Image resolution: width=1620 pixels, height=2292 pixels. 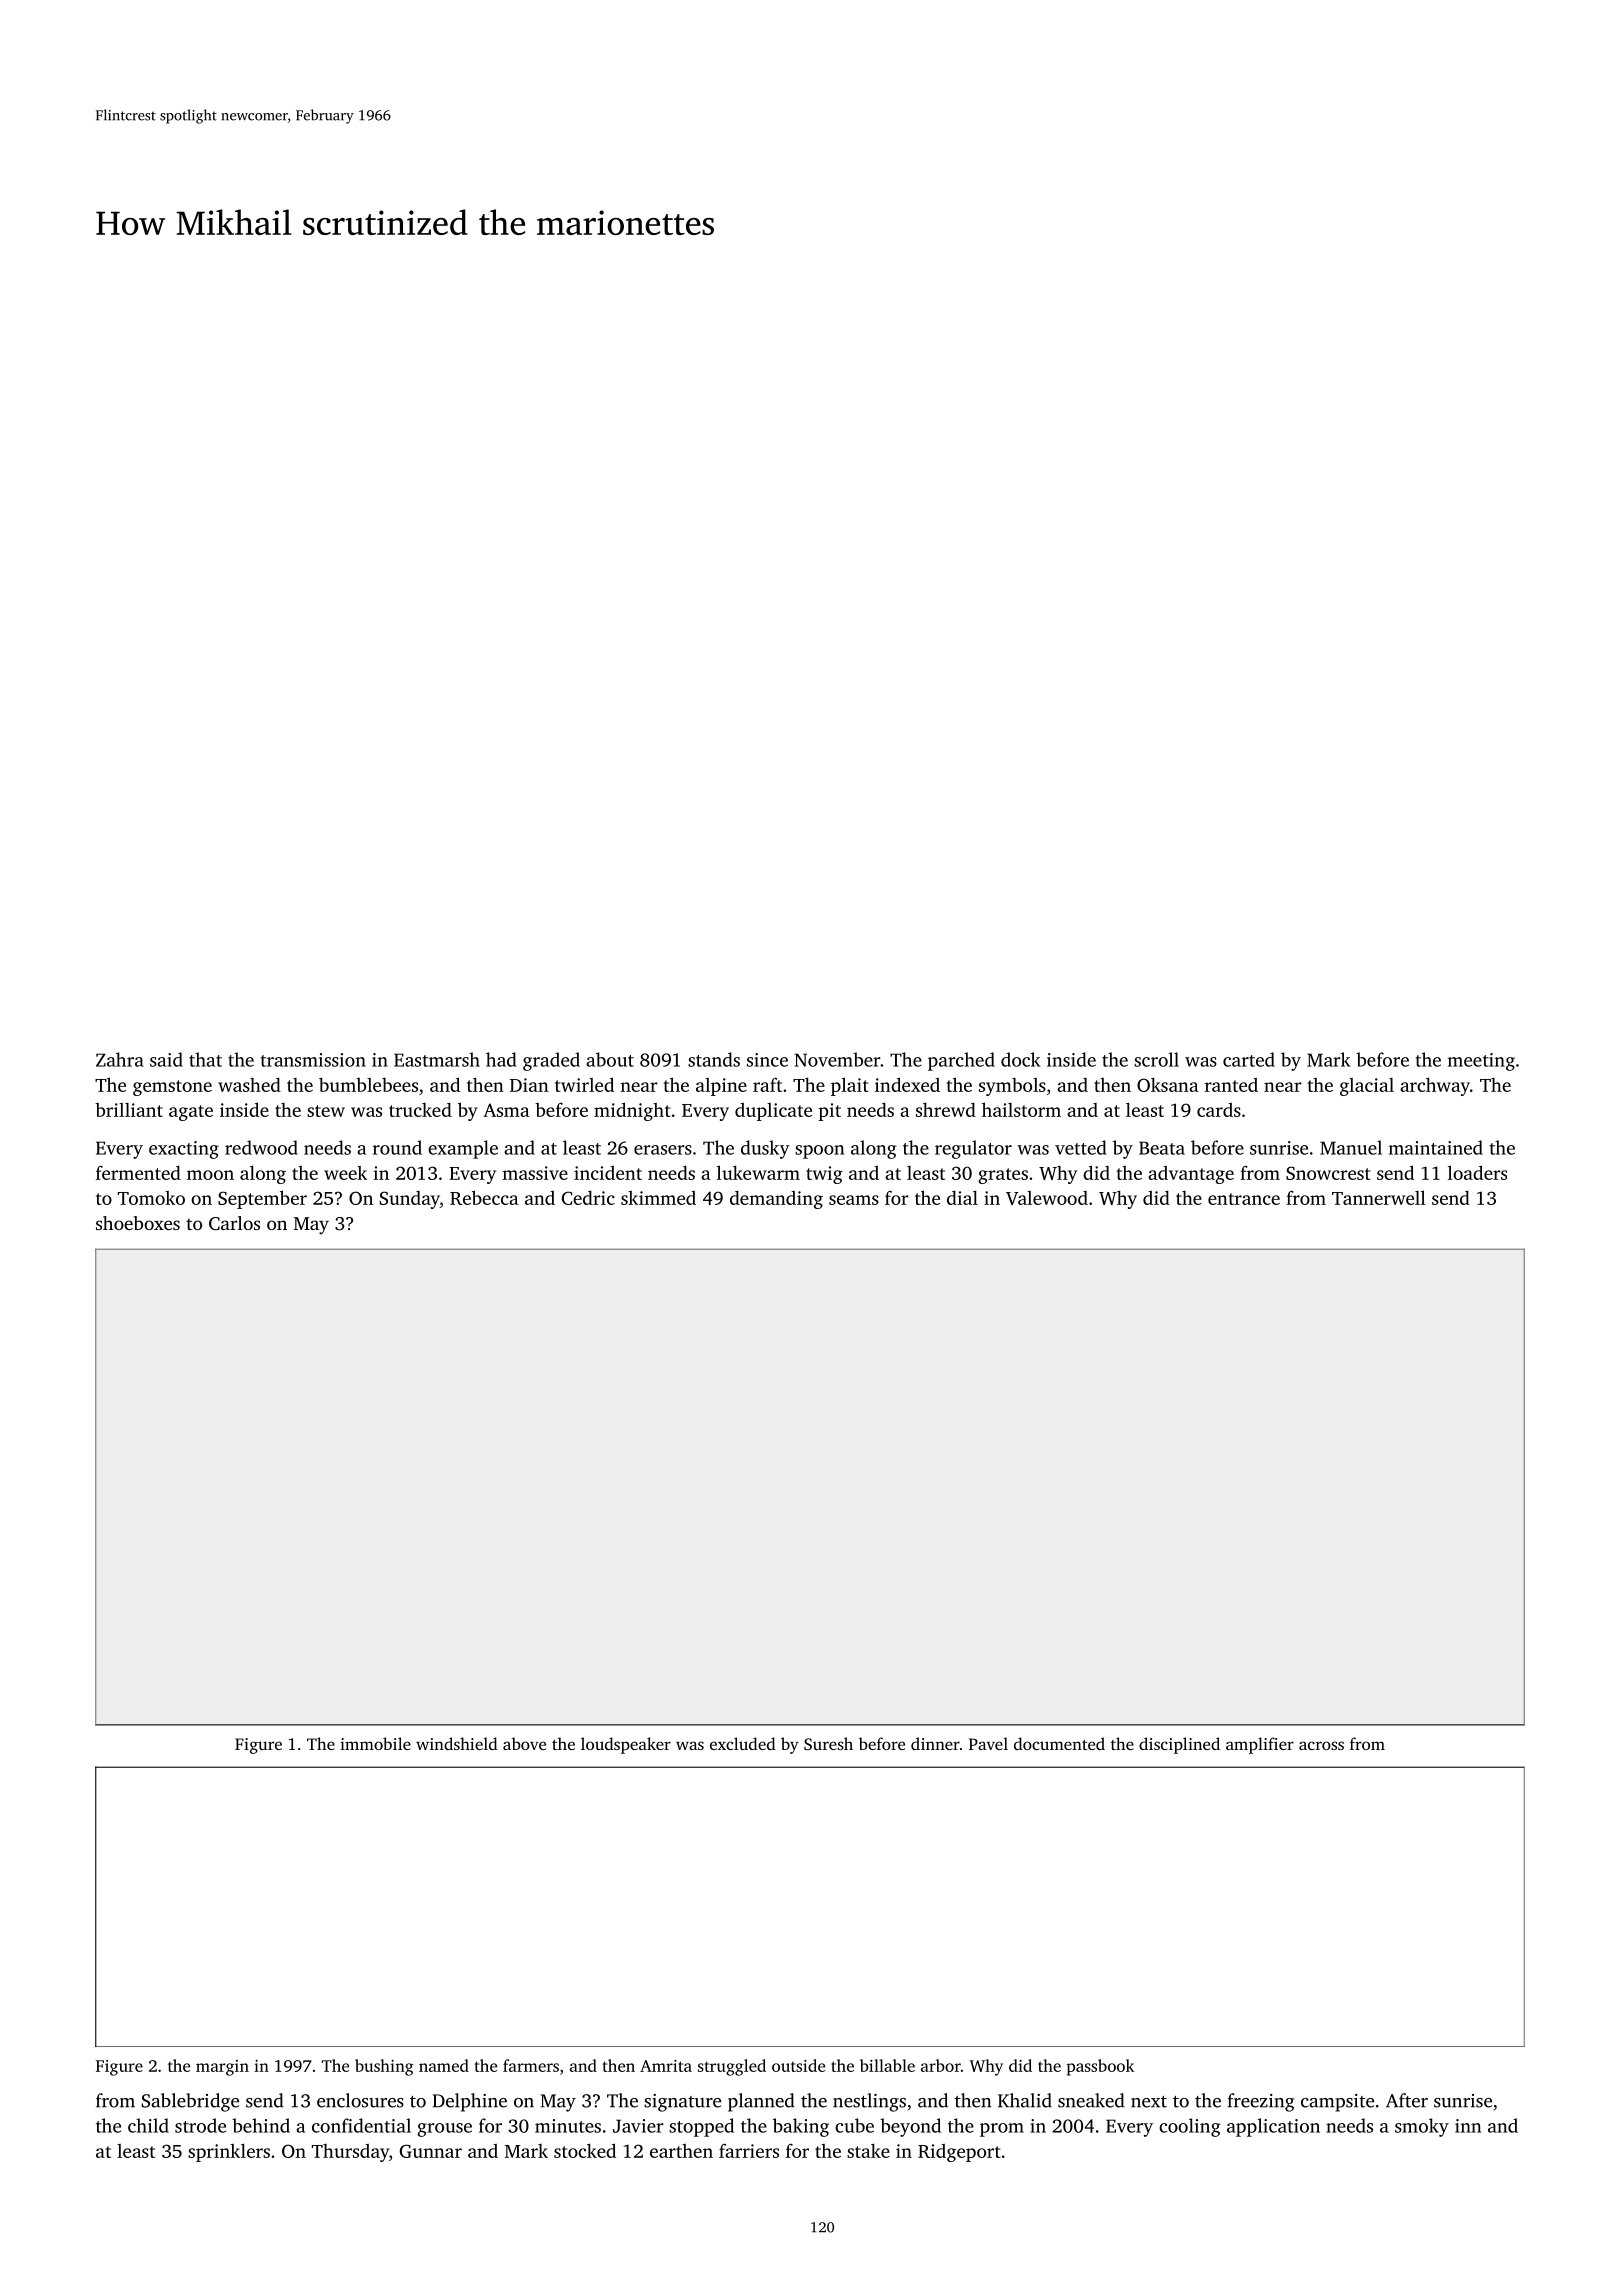 I want to click on loaders, so click(x=1477, y=1172).
